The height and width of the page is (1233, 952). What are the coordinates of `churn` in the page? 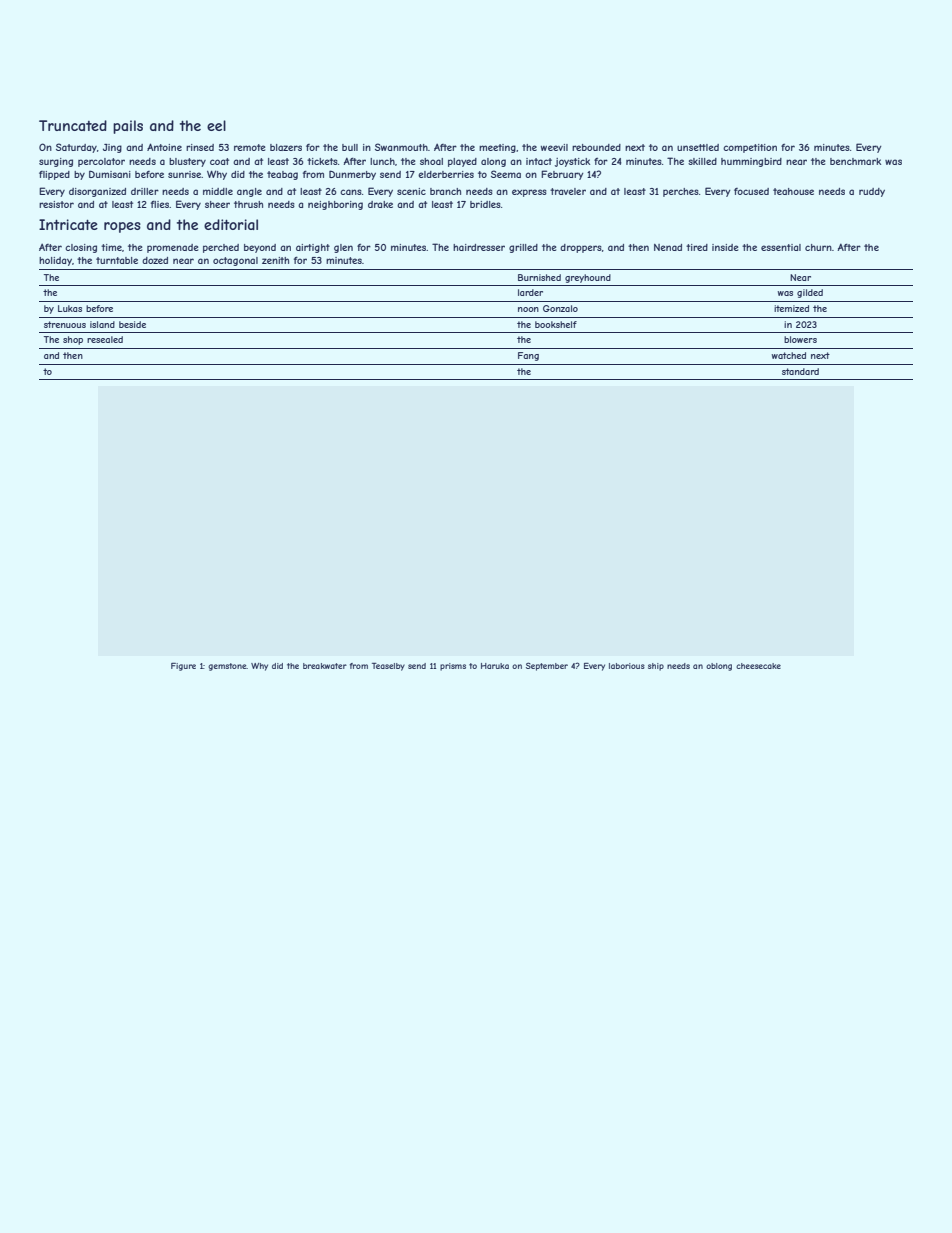 It's located at (818, 247).
